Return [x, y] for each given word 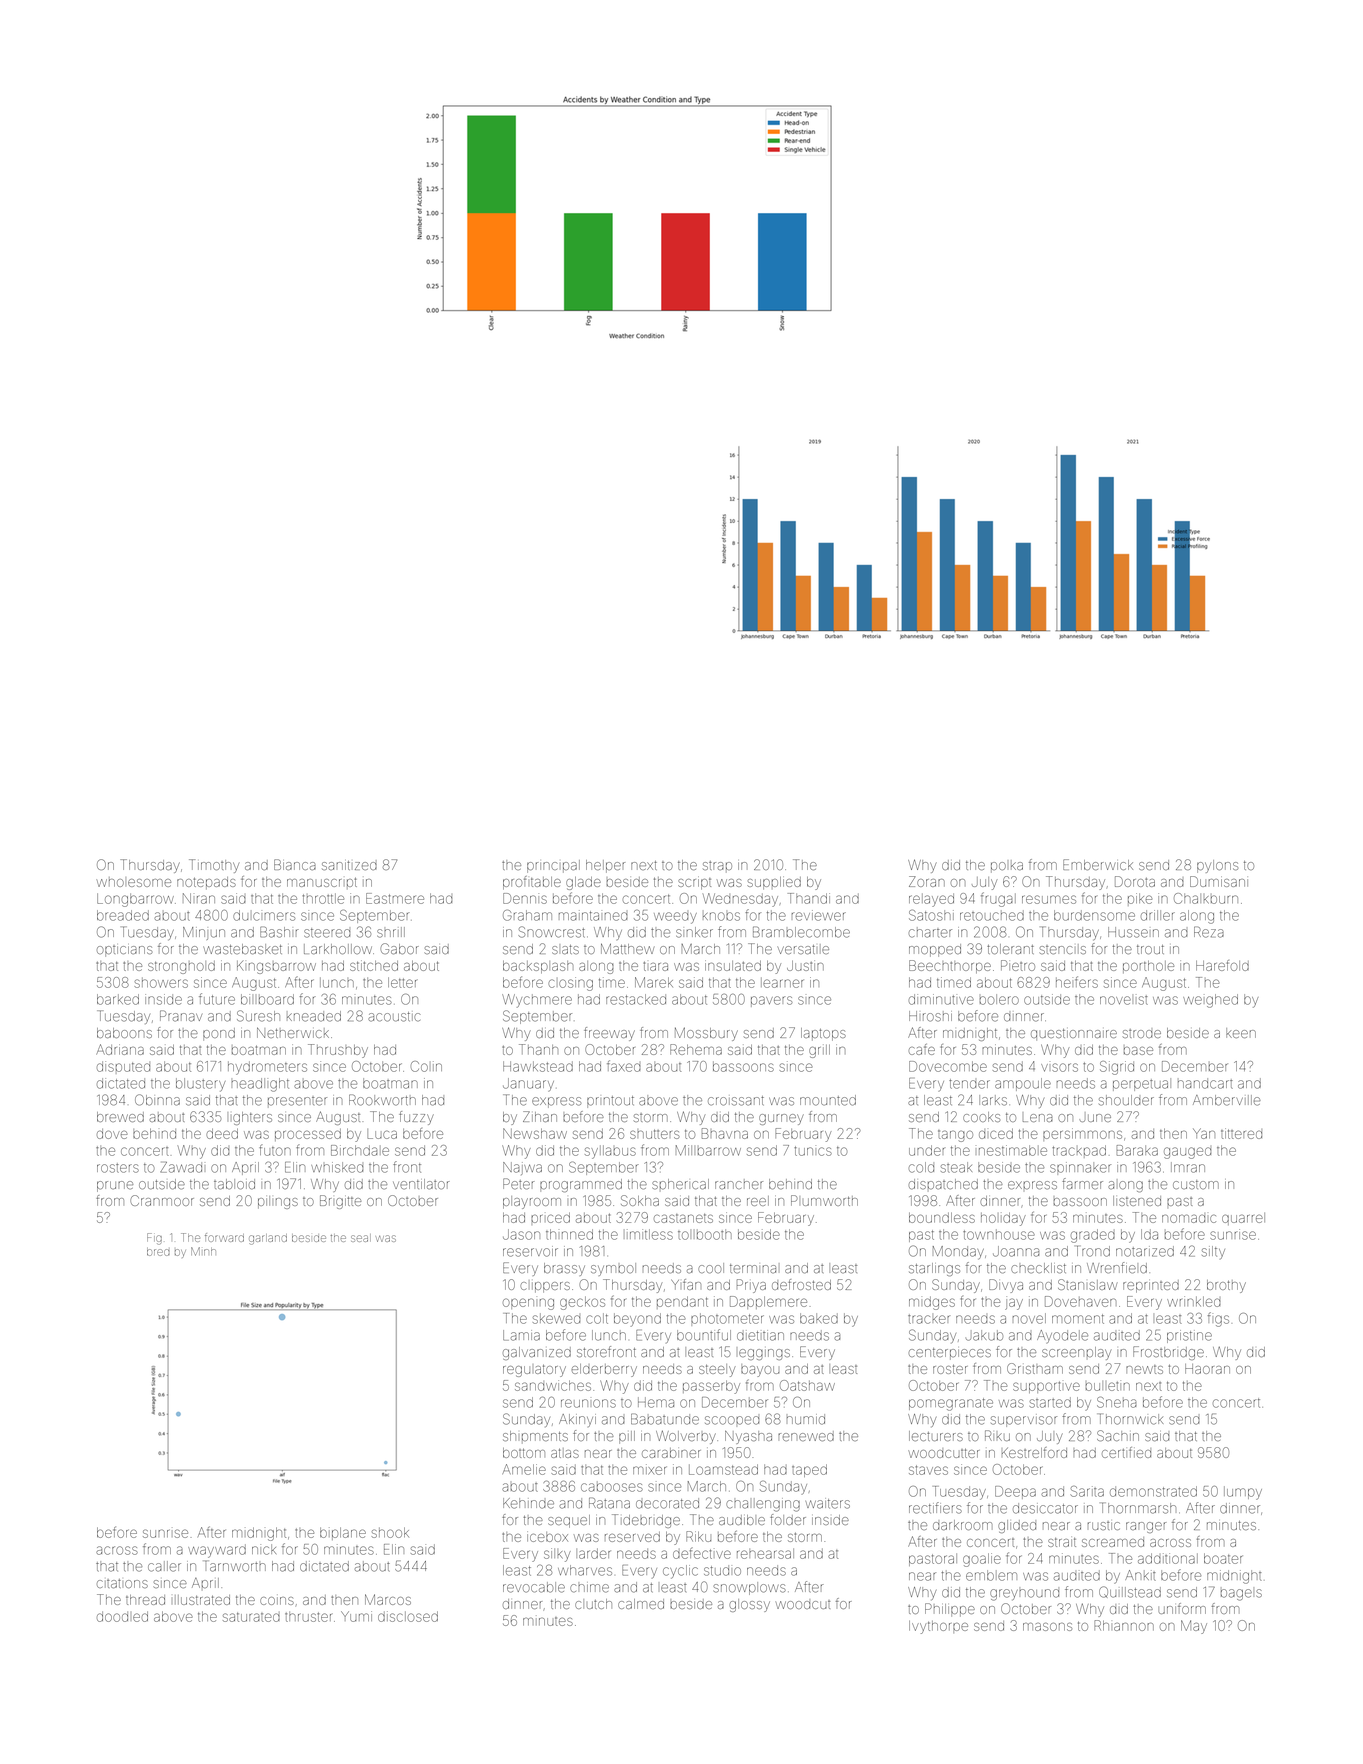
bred [158, 1252]
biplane [343, 1533]
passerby [711, 1387]
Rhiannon [1124, 1625]
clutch [593, 1604]
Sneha [1117, 1402]
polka [1007, 866]
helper [605, 866]
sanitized [349, 865]
